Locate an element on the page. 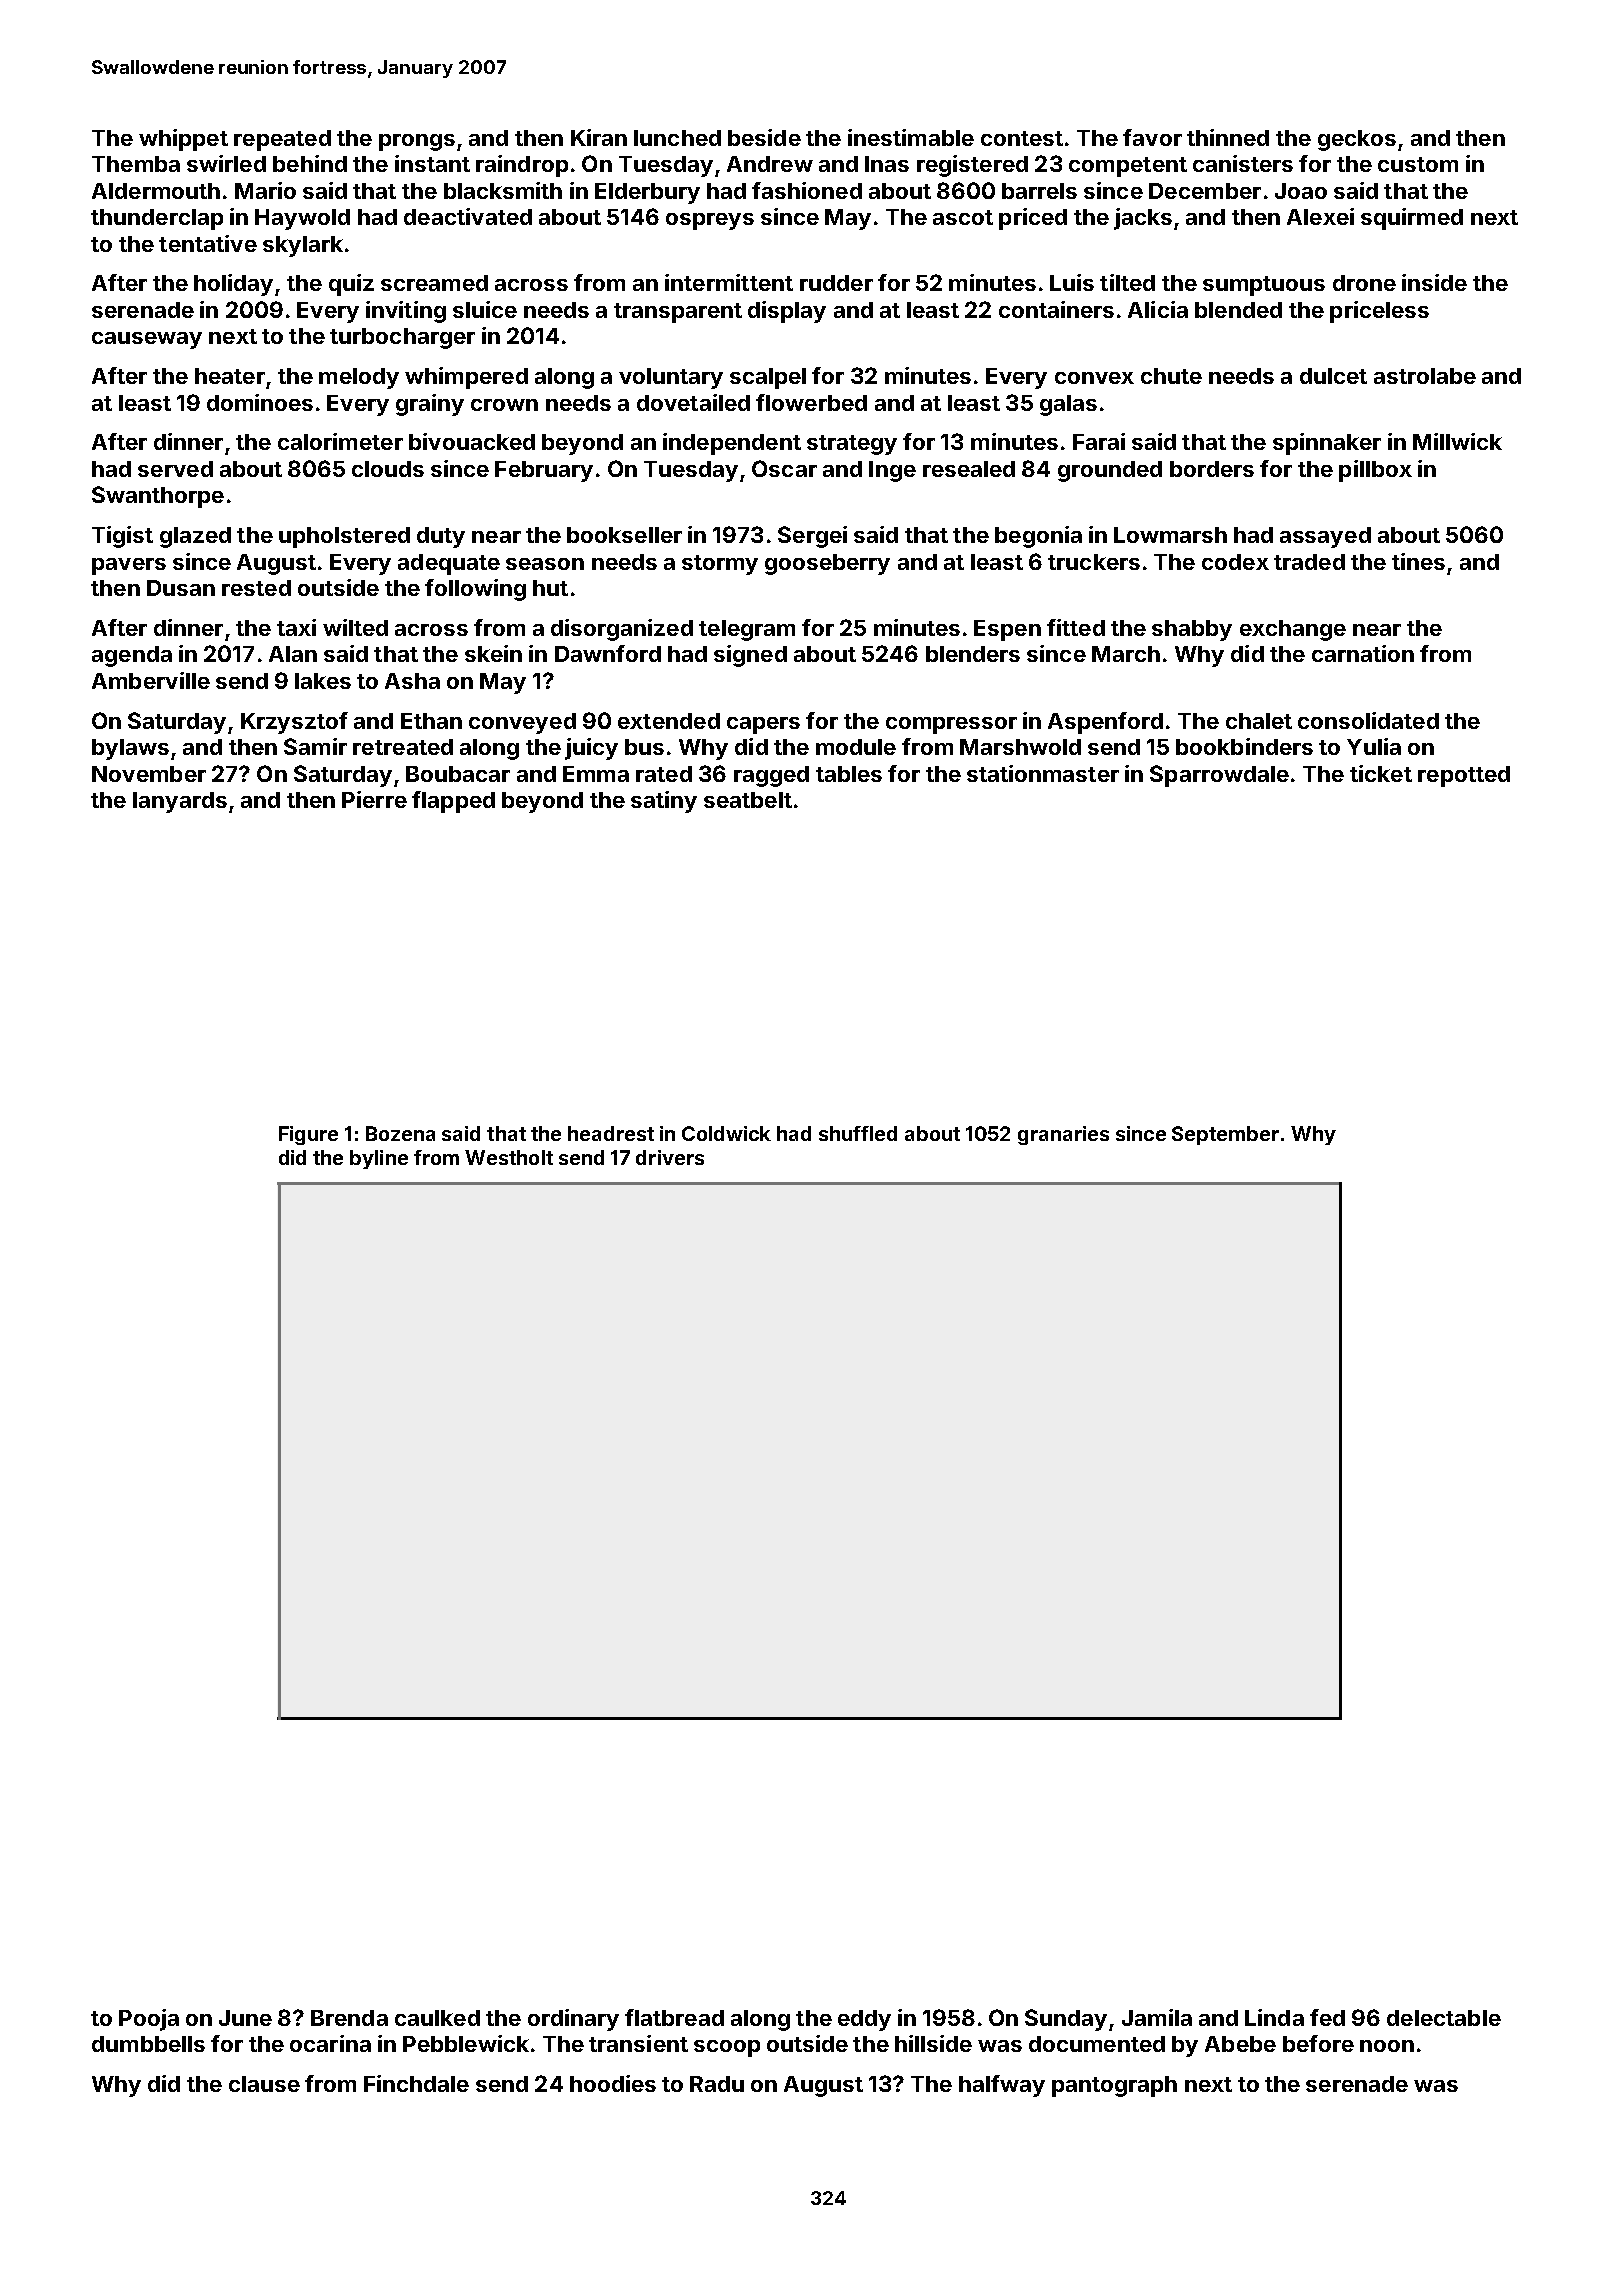 This image has height=2292, width=1620. codex is located at coordinates (1235, 562).
